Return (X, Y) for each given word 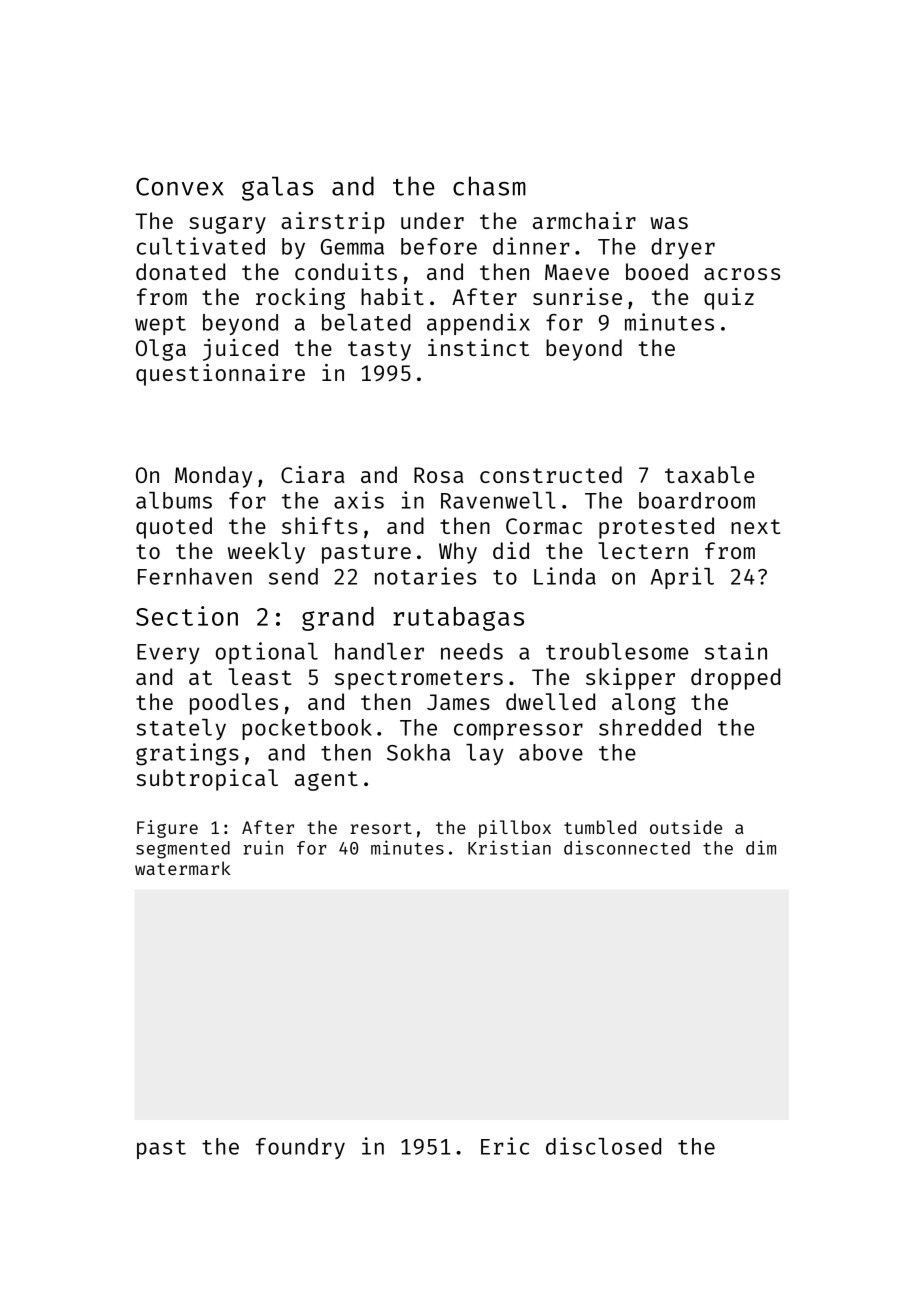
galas (277, 189)
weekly (266, 553)
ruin (263, 847)
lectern (643, 550)
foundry (300, 1148)
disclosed (603, 1146)
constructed (551, 474)
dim (761, 847)
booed (657, 271)
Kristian (509, 847)
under (432, 220)
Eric (505, 1146)
